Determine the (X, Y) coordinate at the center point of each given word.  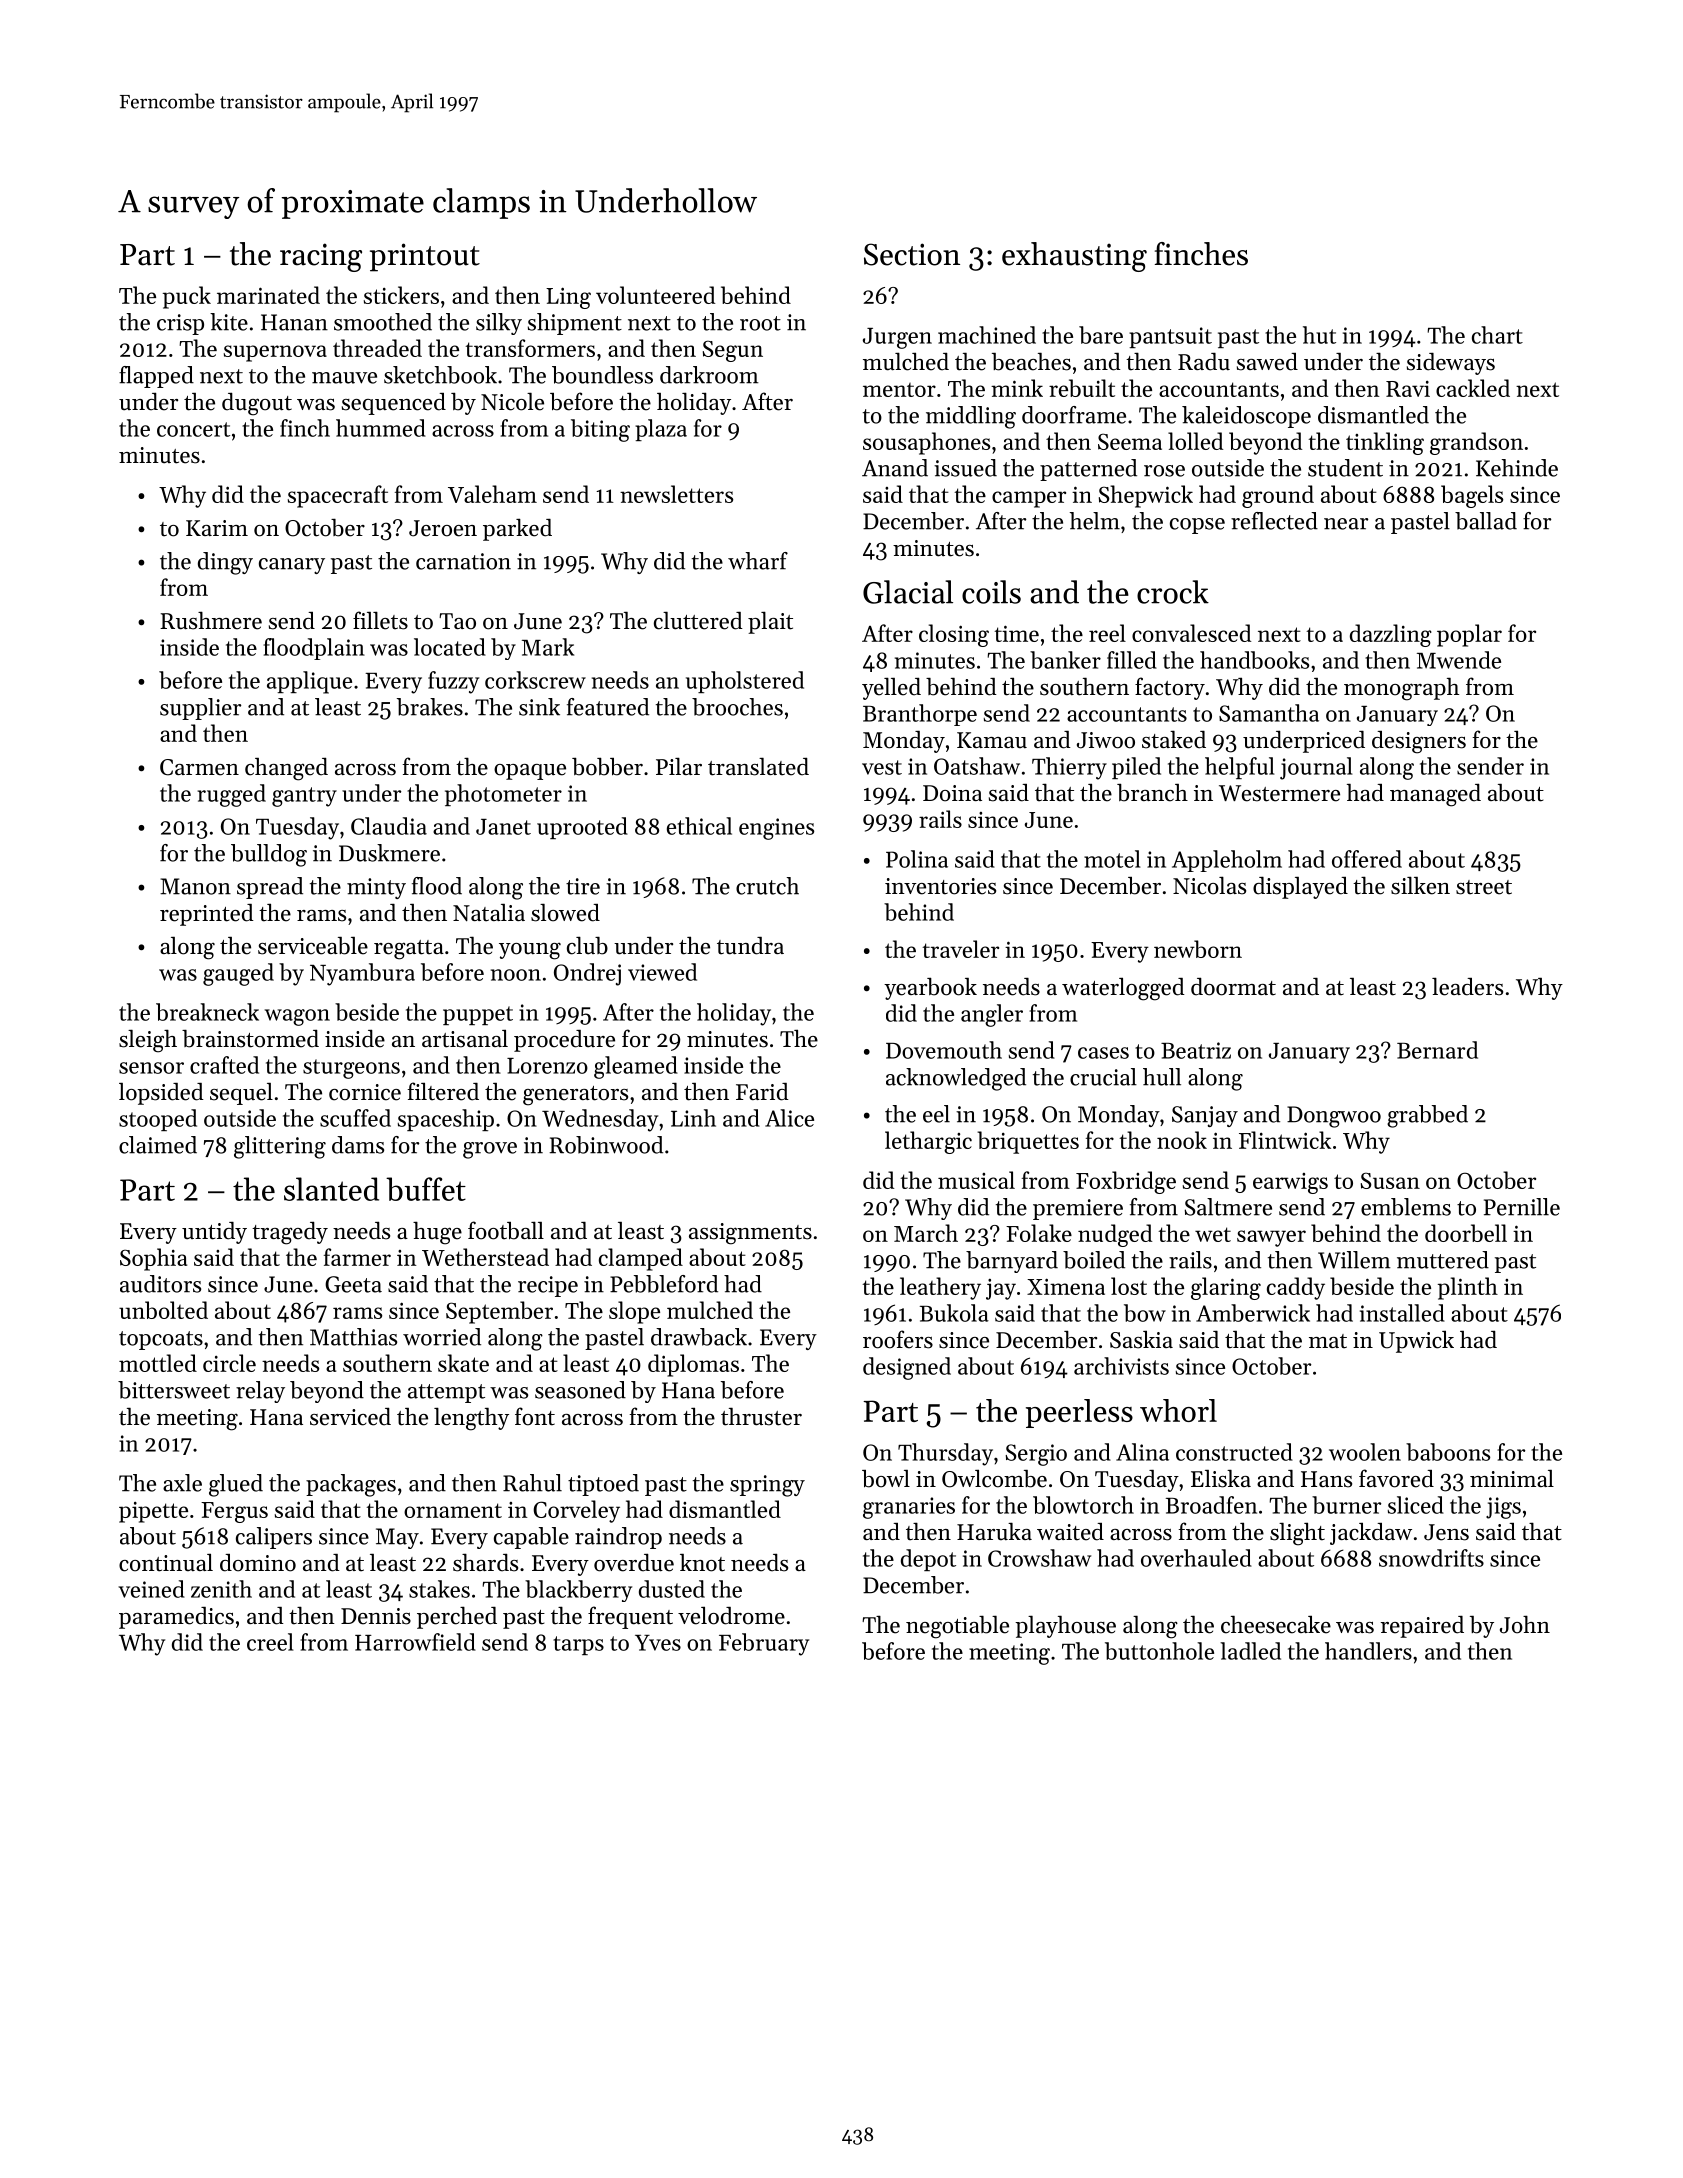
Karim (217, 528)
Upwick (1416, 1342)
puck (187, 297)
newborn (1198, 949)
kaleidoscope (1246, 417)
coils (991, 592)
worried (442, 1337)
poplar (1469, 635)
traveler (960, 949)
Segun (733, 351)
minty (376, 888)
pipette (153, 1512)
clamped (641, 1259)
